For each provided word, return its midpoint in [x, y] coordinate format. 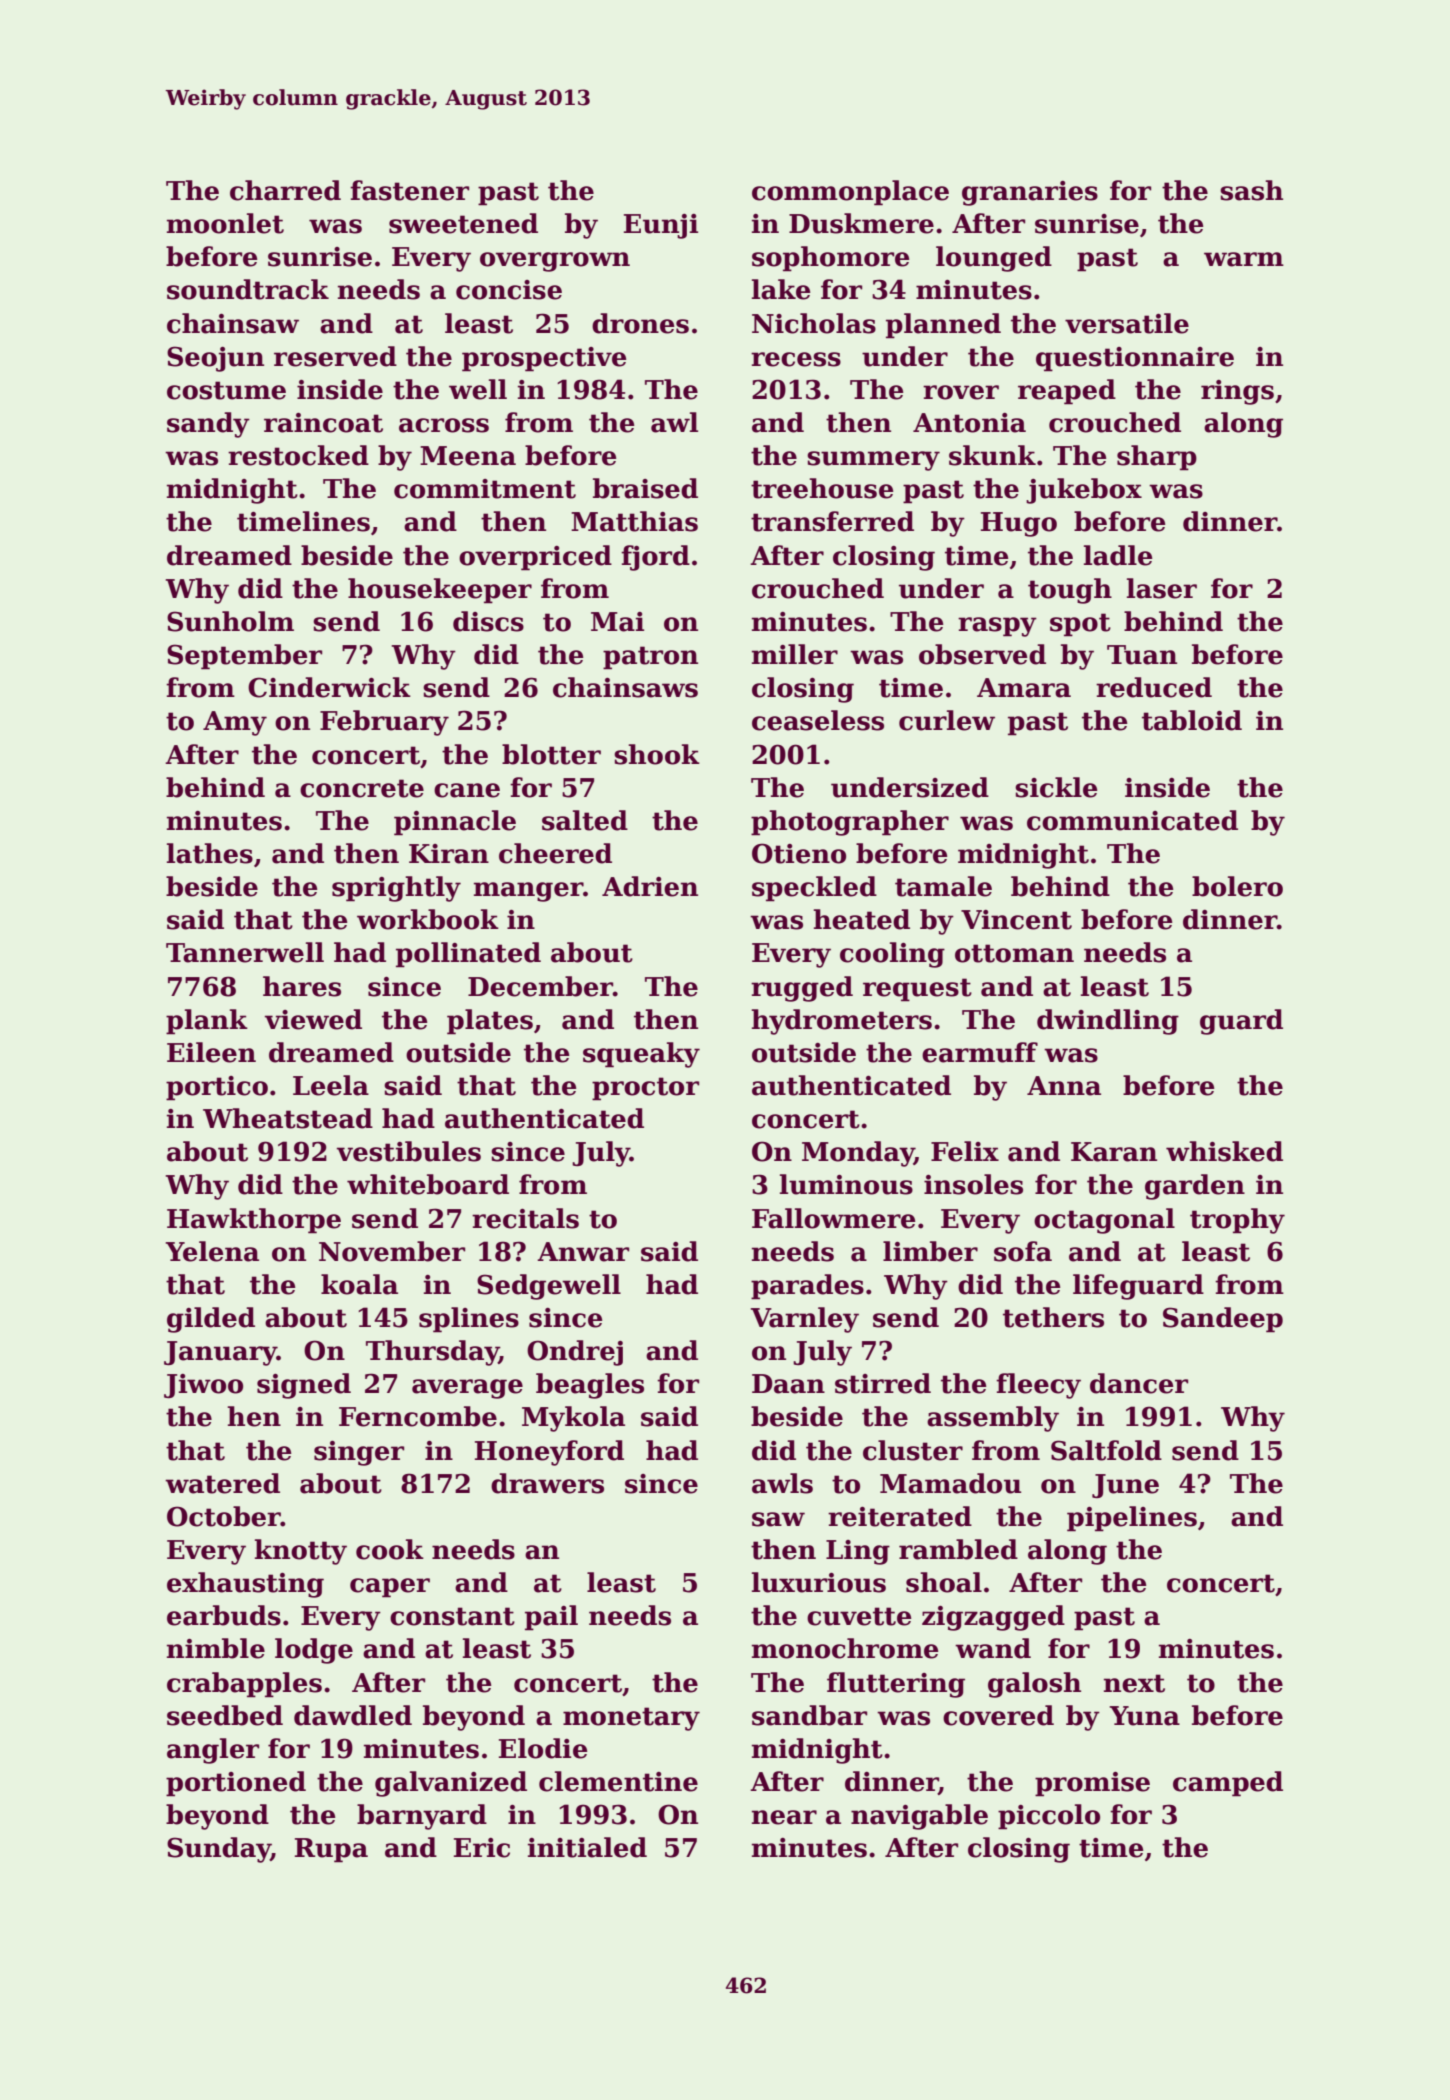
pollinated [468, 955]
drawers [547, 1483]
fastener [409, 190]
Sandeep [1223, 1320]
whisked [1224, 1151]
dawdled [353, 1715]
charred [285, 190]
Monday [858, 1154]
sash [1251, 190]
